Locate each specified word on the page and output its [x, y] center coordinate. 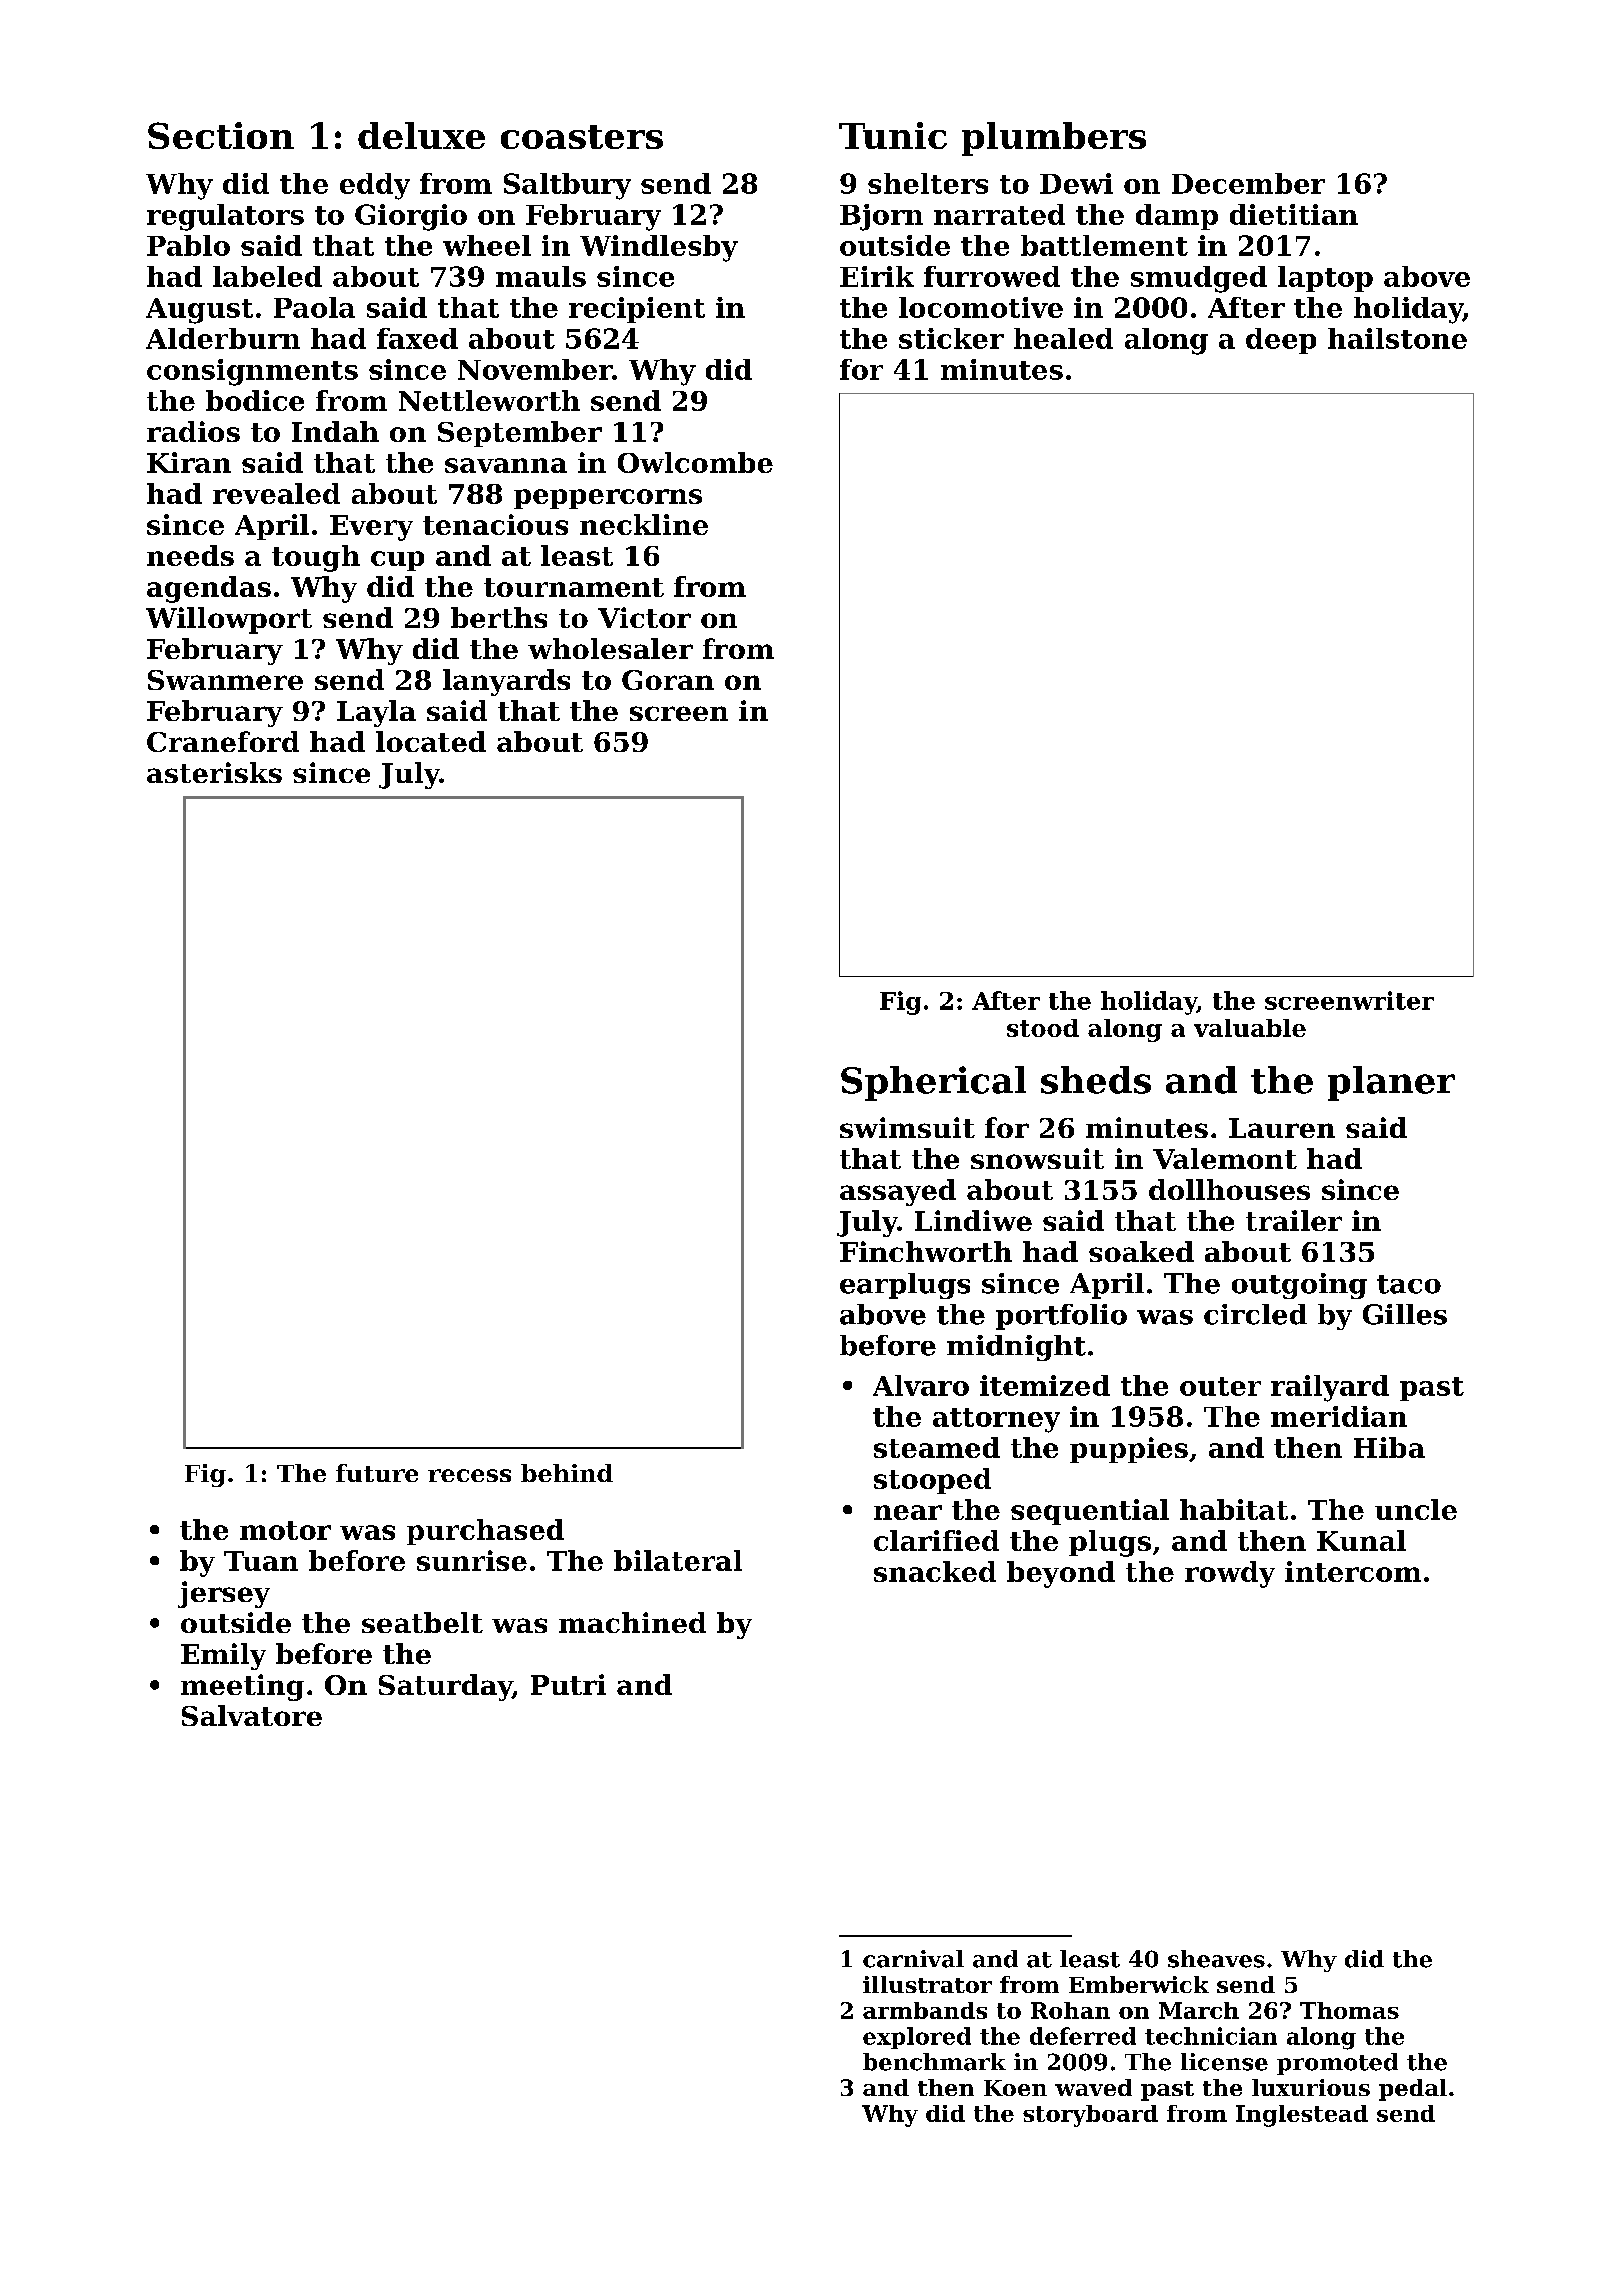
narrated [999, 214]
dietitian [1294, 214]
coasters [582, 137]
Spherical [933, 1083]
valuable [1250, 1028]
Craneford [223, 741]
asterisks [214, 772]
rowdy [1230, 1574]
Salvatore [252, 1715]
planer [1391, 1083]
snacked [935, 1571]
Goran [668, 680]
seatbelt [422, 1622]
